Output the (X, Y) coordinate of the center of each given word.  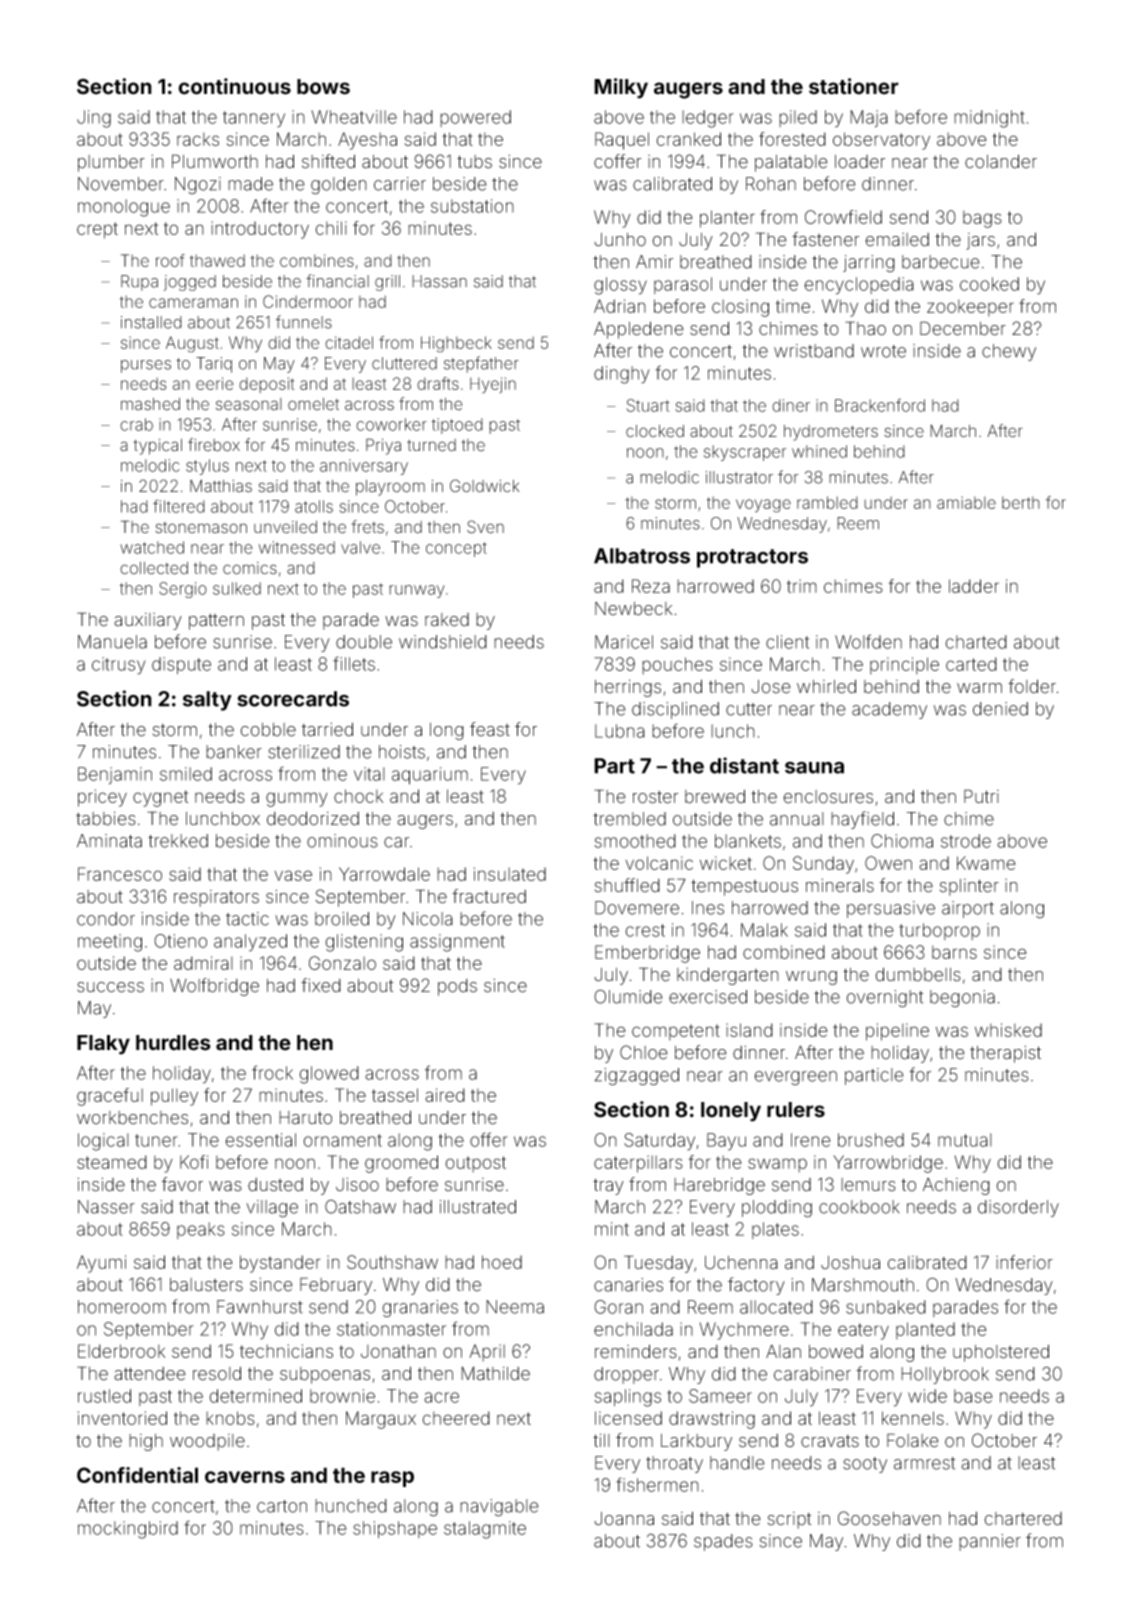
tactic (247, 919)
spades (723, 1542)
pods (457, 987)
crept (97, 230)
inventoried (122, 1418)
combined (784, 952)
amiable (966, 502)
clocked (655, 431)
